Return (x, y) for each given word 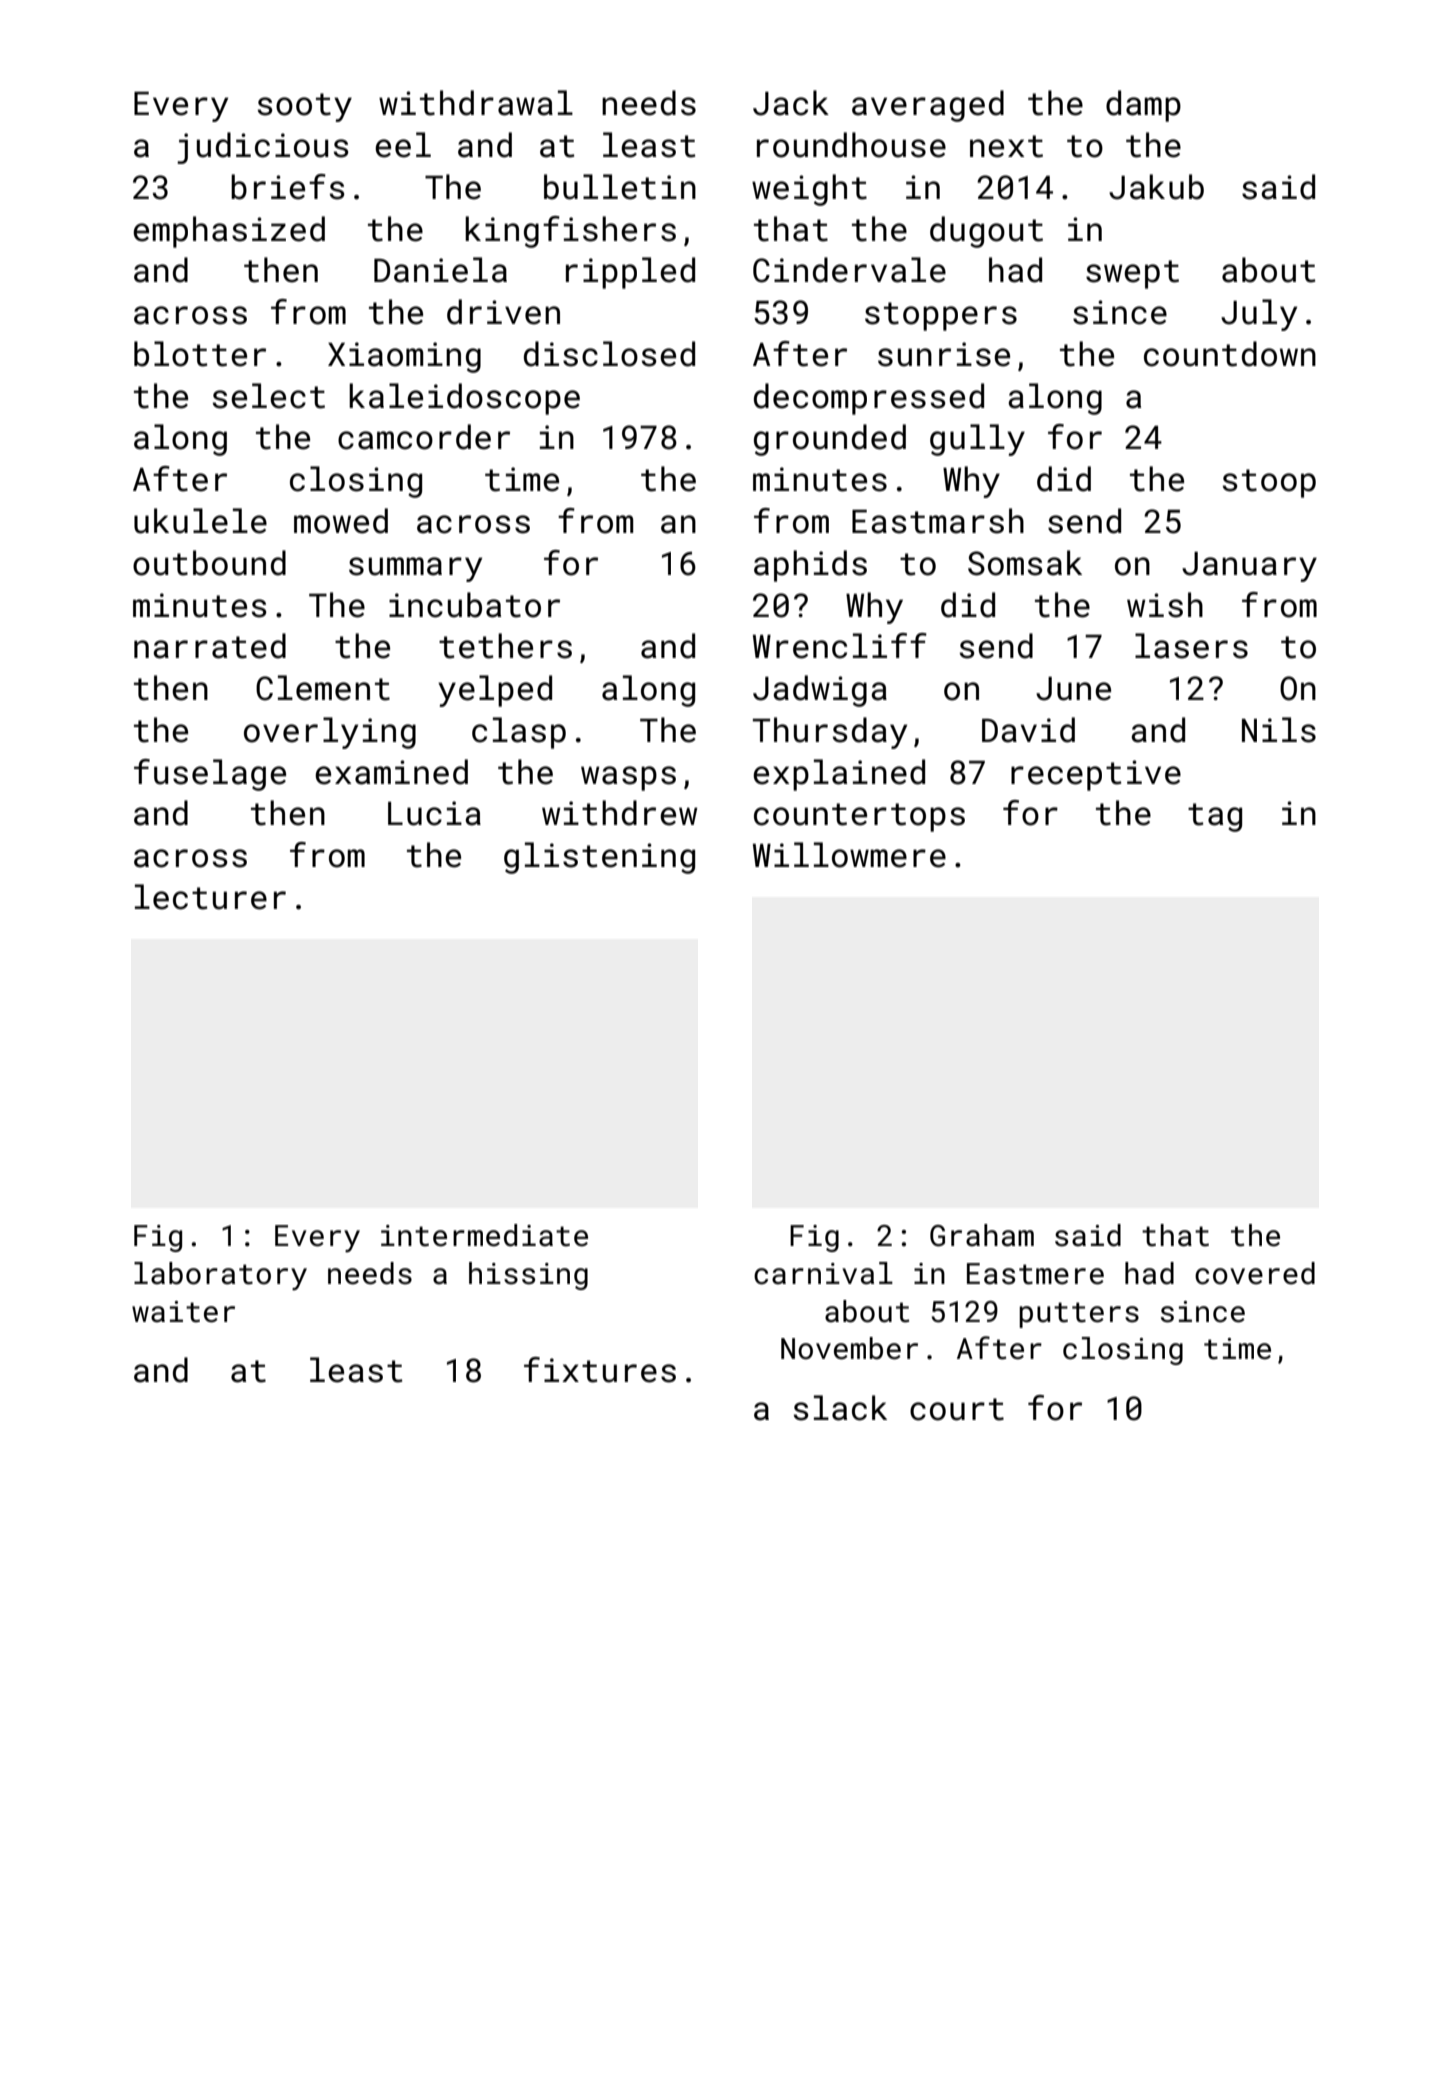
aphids (810, 566)
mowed (341, 521)
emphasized (229, 232)
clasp (519, 733)
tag (1215, 817)
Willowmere (849, 855)
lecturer (210, 897)
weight (809, 190)
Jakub (1156, 187)
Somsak (1025, 563)
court (957, 1409)
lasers (1191, 646)
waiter (183, 1312)
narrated (210, 646)
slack (840, 1408)
